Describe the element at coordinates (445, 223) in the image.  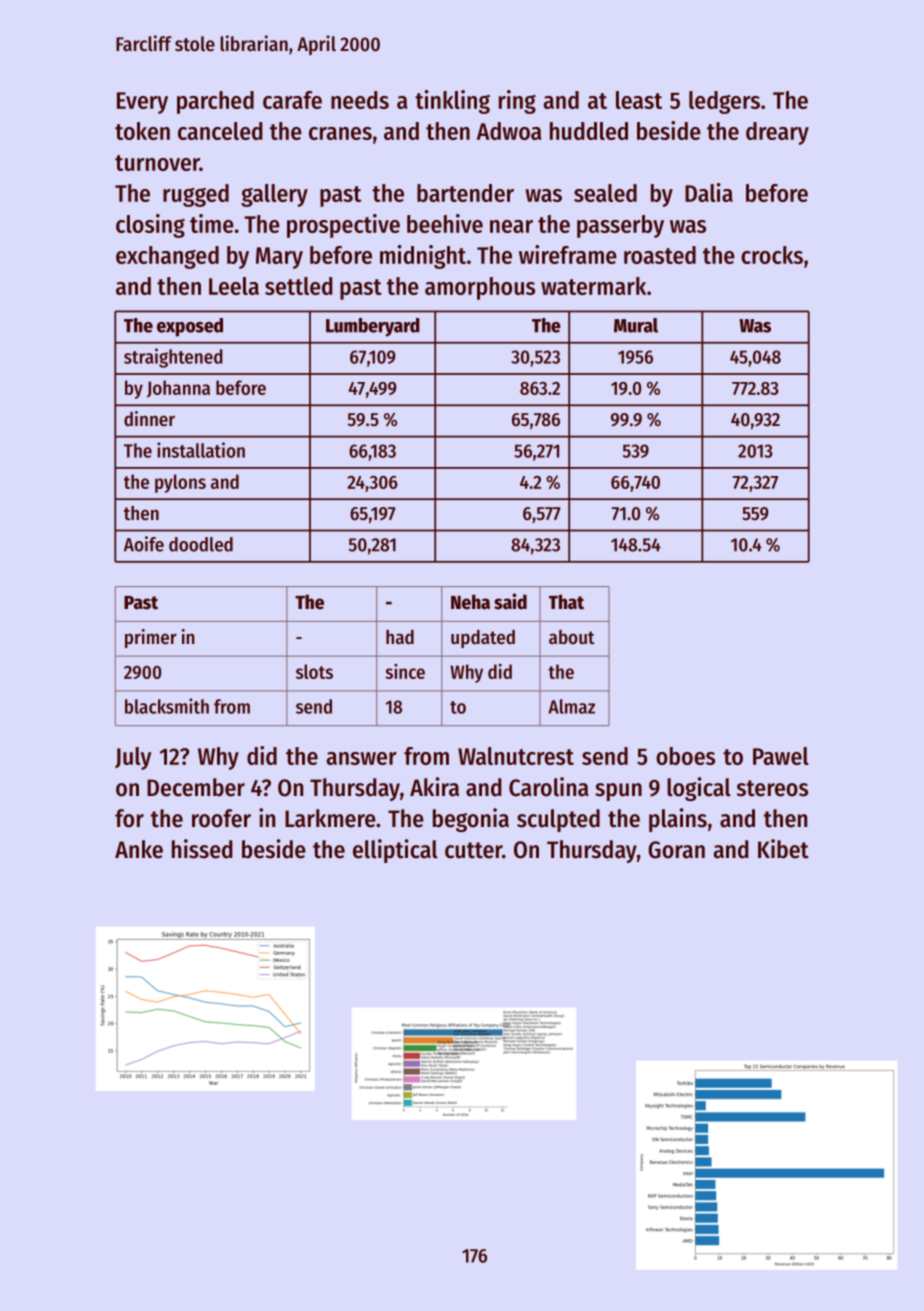
I see `beehive` at that location.
